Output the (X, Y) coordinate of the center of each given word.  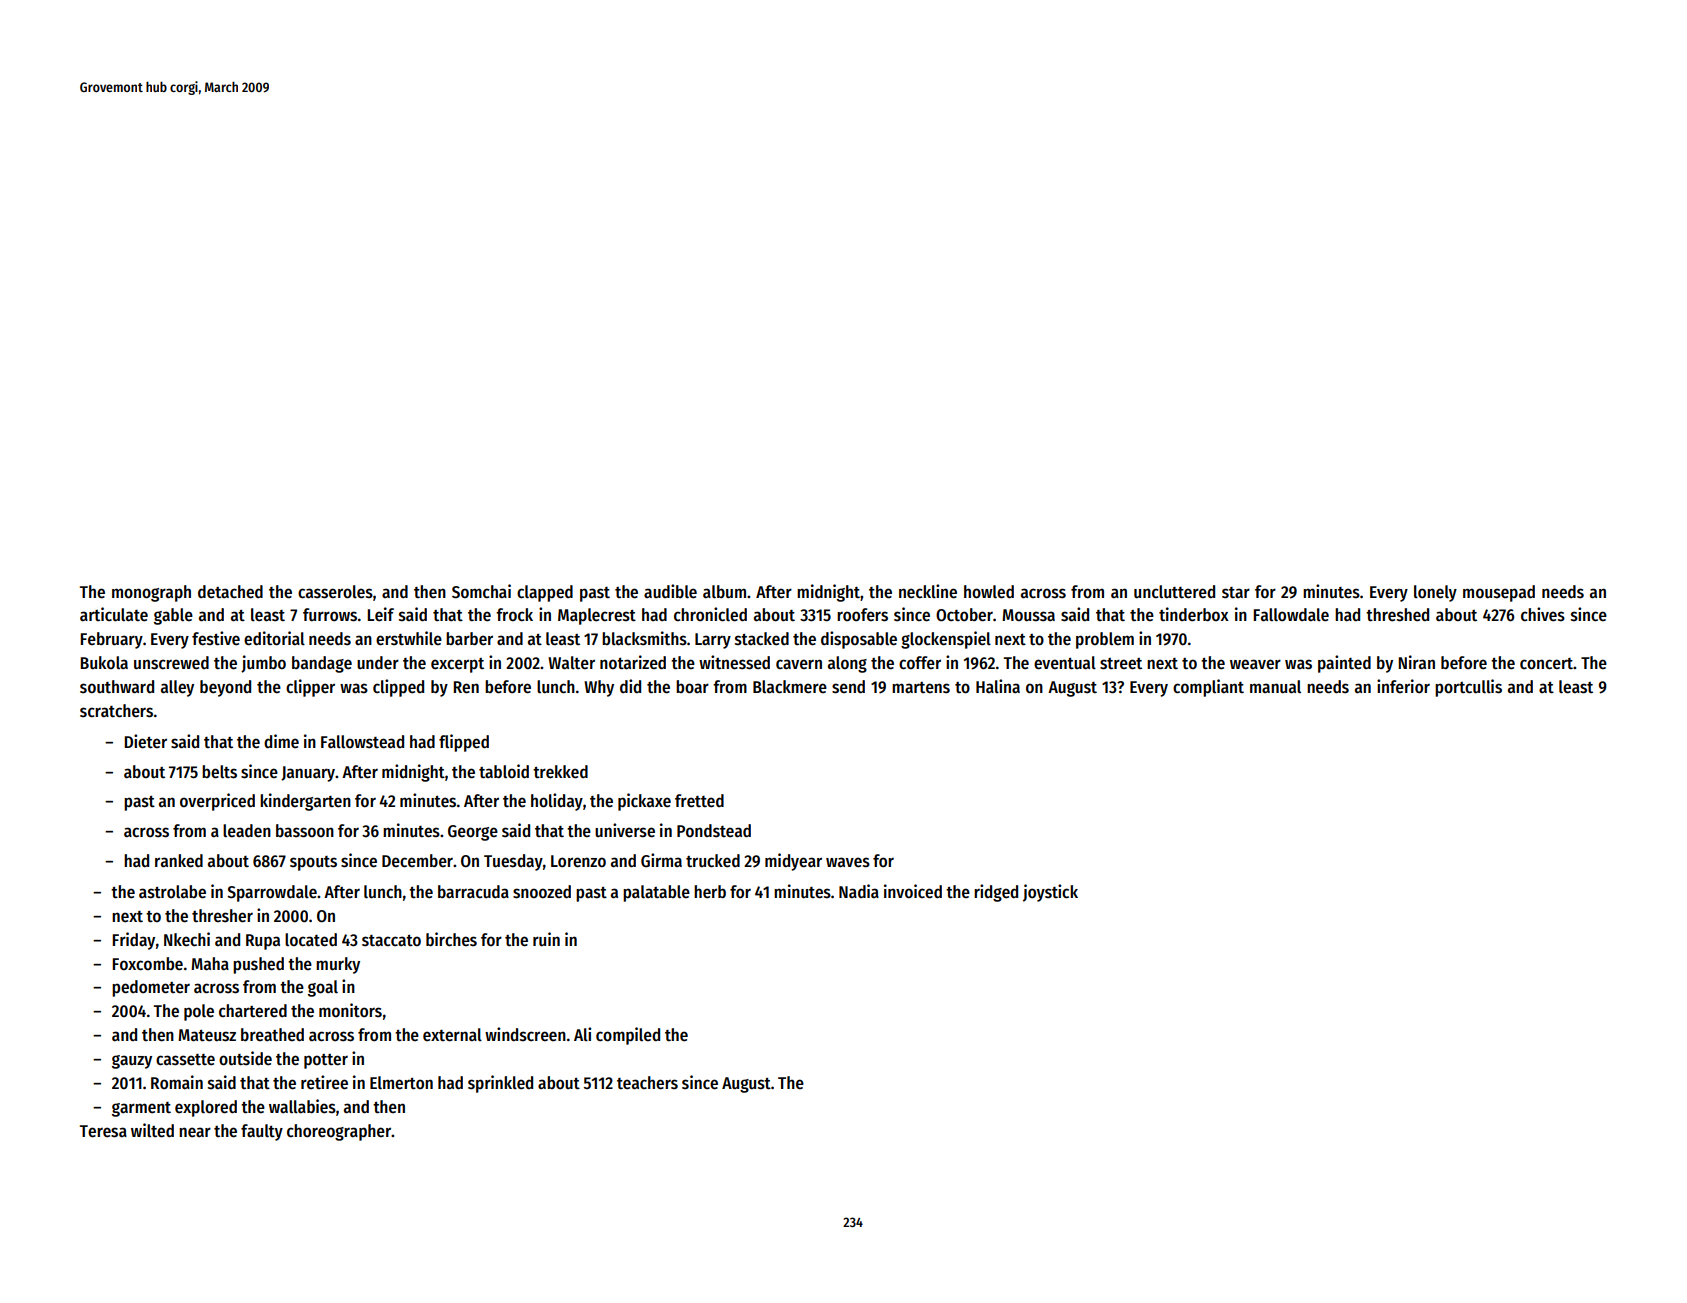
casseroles (335, 592)
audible (670, 591)
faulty (262, 1132)
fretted (699, 801)
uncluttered (1174, 592)
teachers (647, 1083)
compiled (628, 1036)
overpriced (217, 802)
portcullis (1468, 688)
